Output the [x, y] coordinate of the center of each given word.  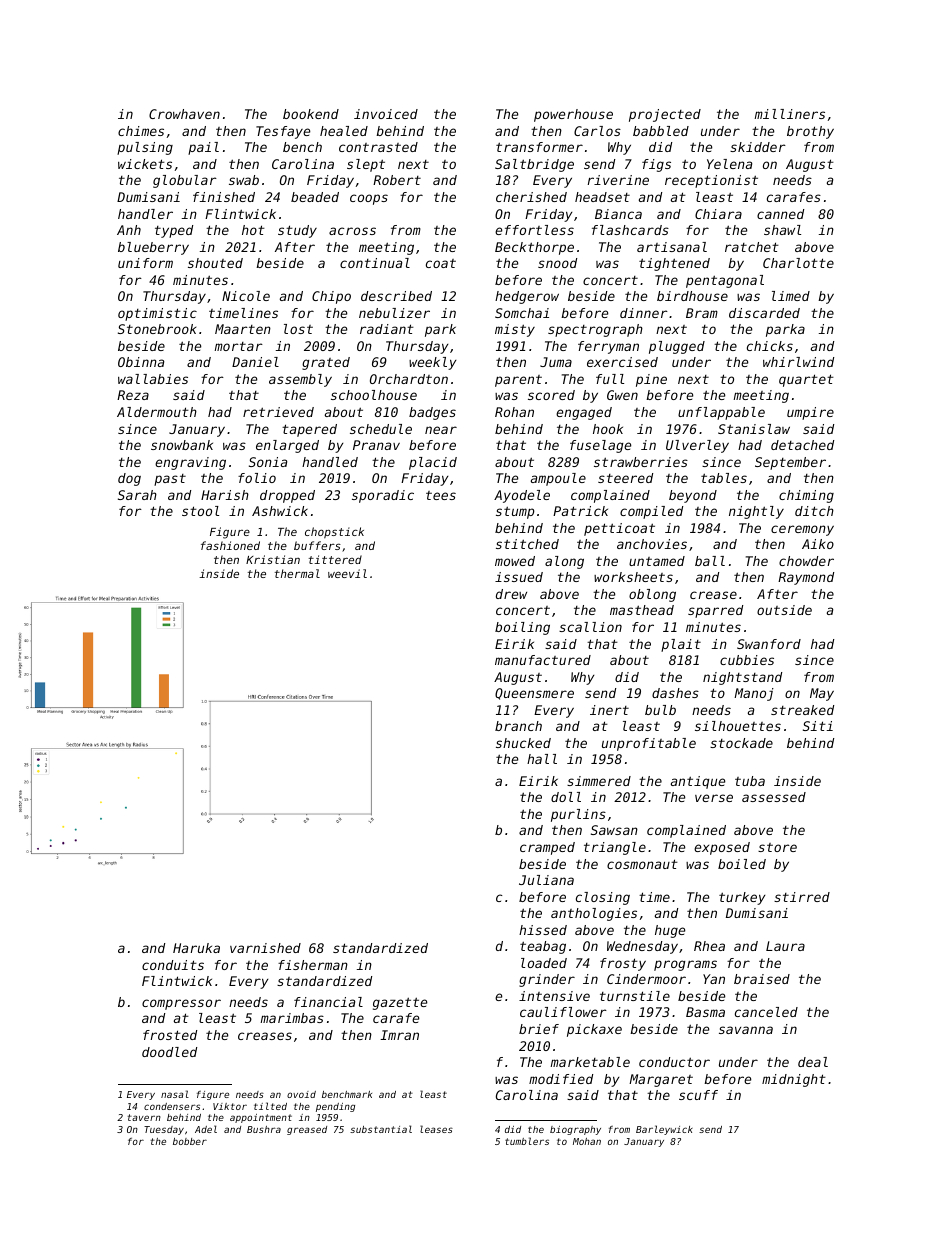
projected [665, 115]
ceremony [802, 530]
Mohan [587, 1141]
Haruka [196, 948]
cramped [547, 848]
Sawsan [614, 830]
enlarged [287, 446]
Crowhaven [184, 114]
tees [441, 495]
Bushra [264, 1129]
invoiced [386, 114]
